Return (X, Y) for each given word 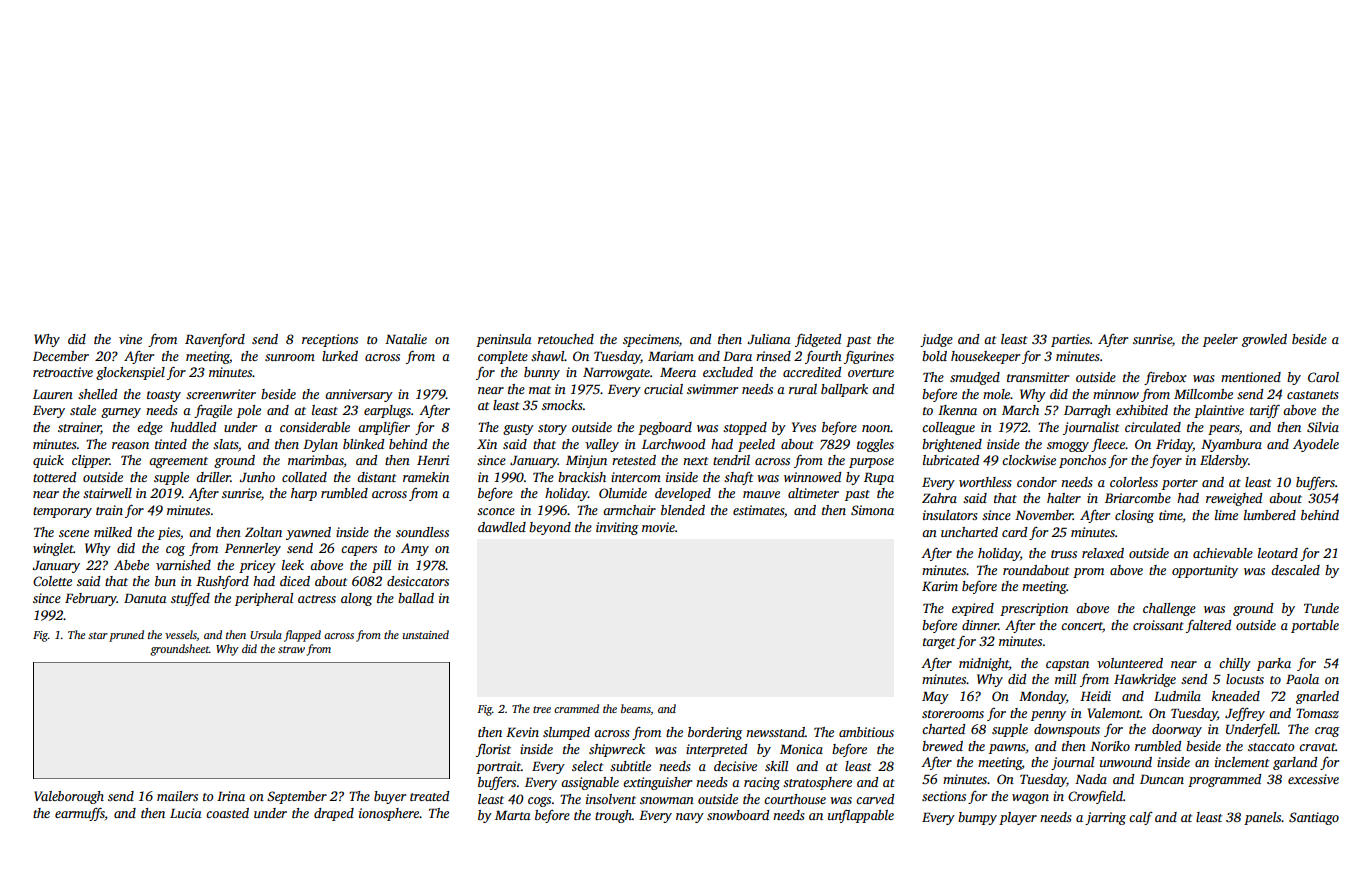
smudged (975, 378)
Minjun (586, 461)
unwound (1126, 762)
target (939, 643)
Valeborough (69, 797)
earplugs (387, 411)
